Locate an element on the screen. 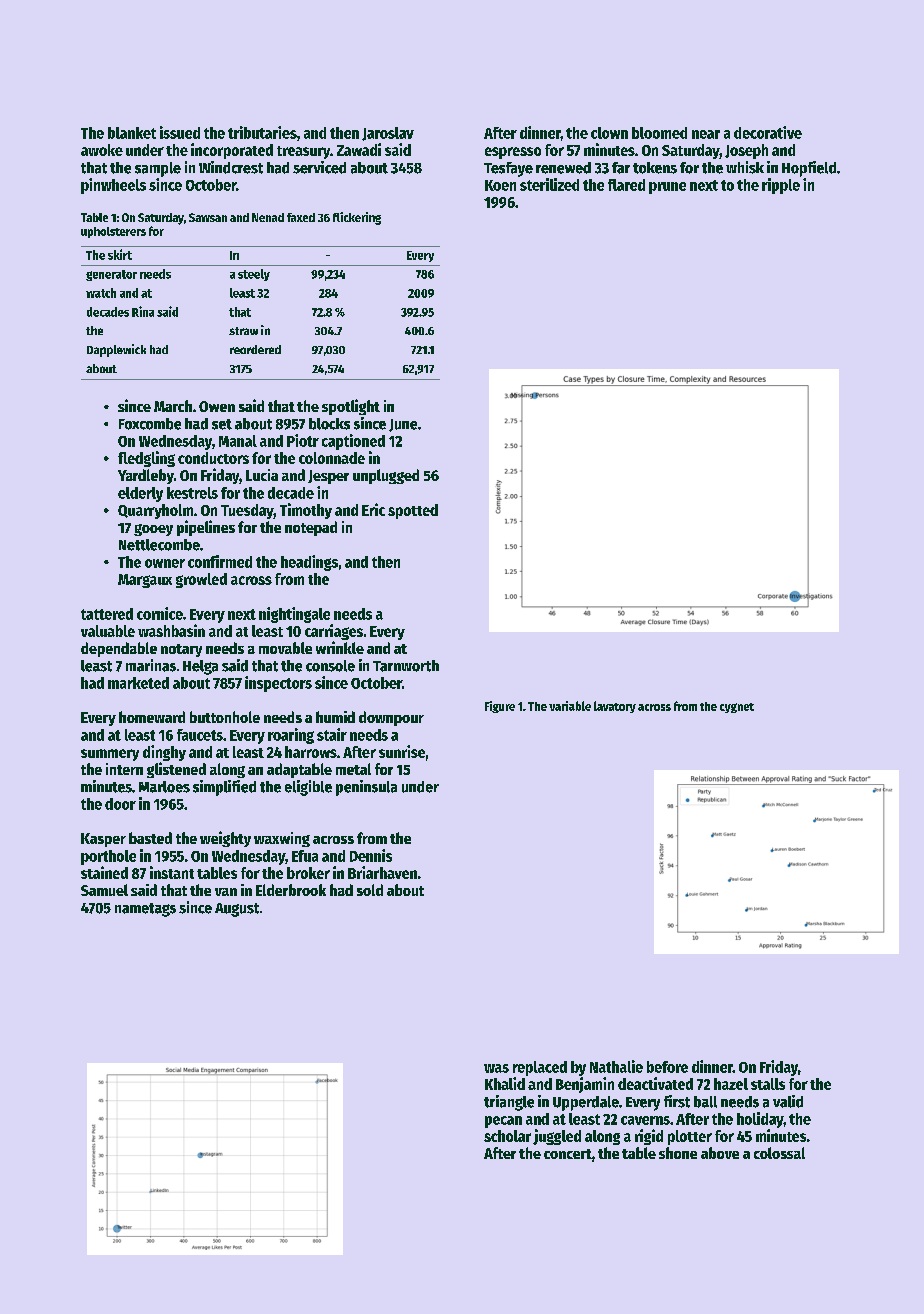 Image resolution: width=924 pixels, height=1314 pixels. scholar is located at coordinates (507, 1136).
